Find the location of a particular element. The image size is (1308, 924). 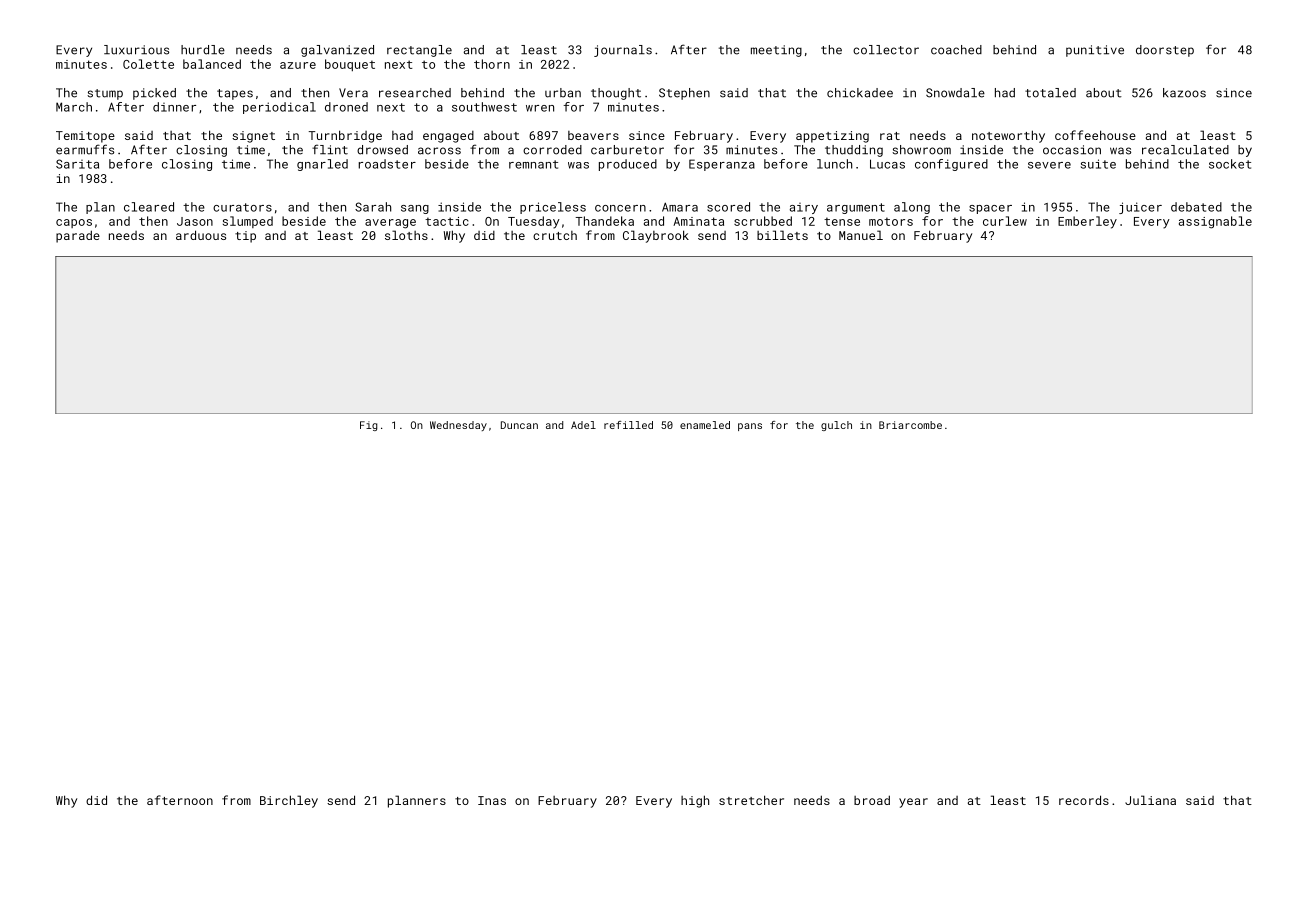

parade is located at coordinates (78, 236).
